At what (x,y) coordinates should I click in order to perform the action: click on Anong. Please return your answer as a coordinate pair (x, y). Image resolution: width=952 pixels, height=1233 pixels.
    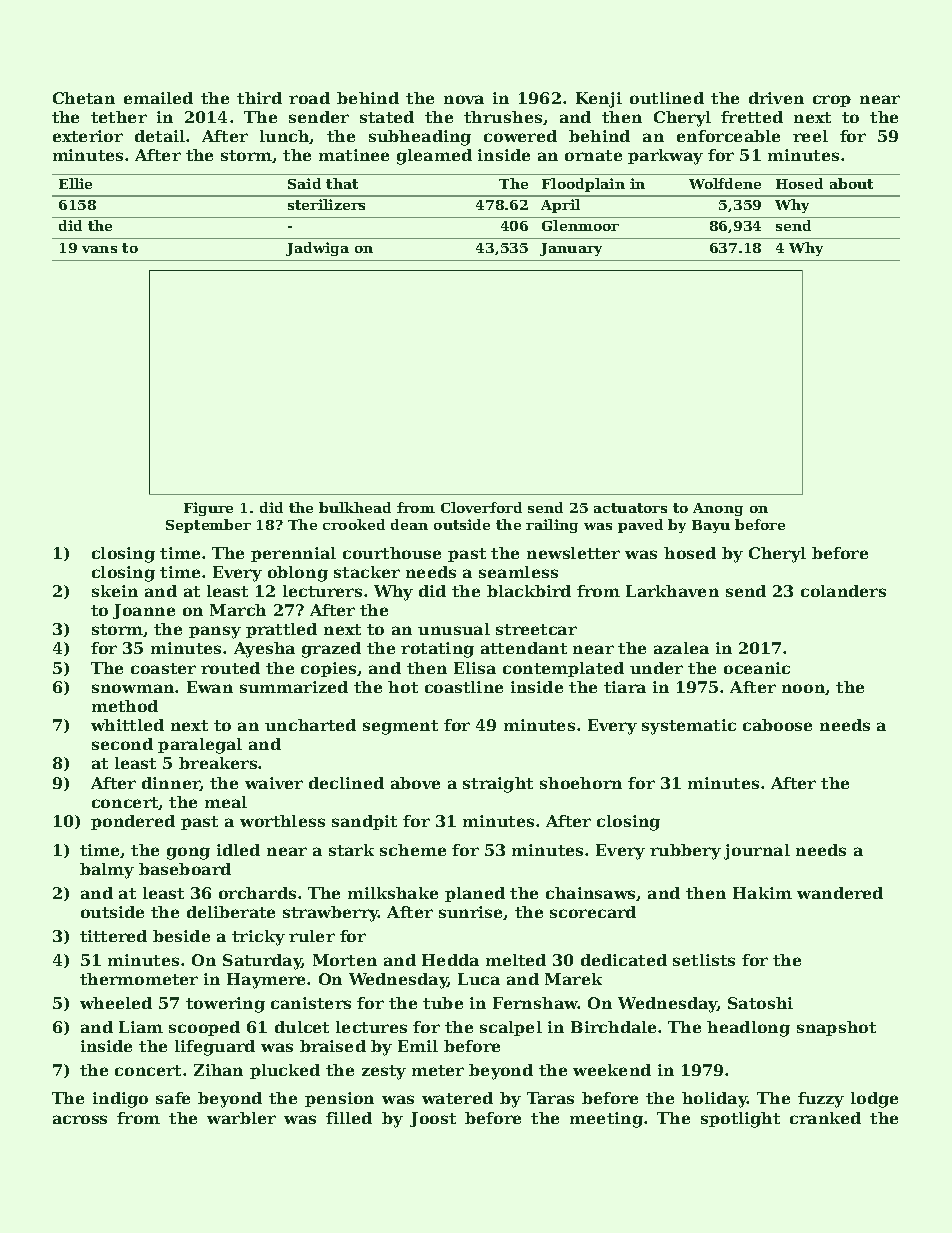
    Looking at the image, I should click on (718, 509).
